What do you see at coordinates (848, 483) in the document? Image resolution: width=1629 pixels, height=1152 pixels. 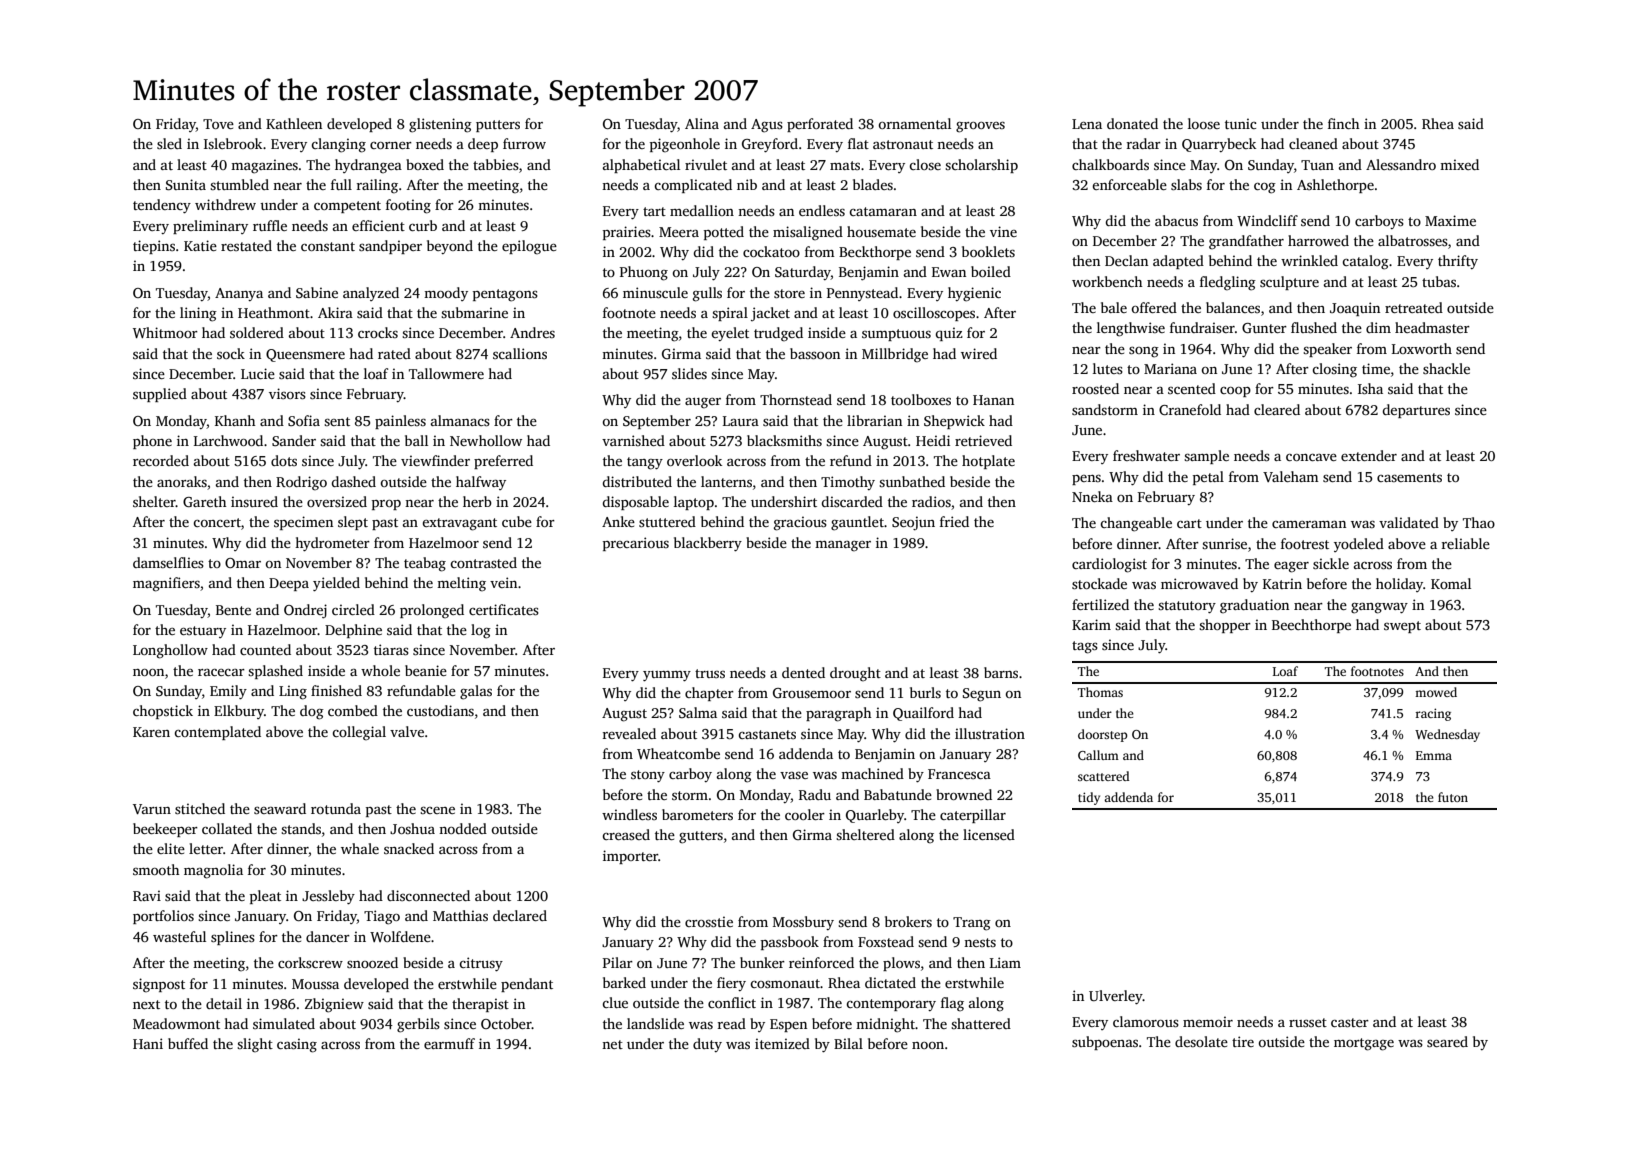 I see `Timothy` at bounding box center [848, 483].
